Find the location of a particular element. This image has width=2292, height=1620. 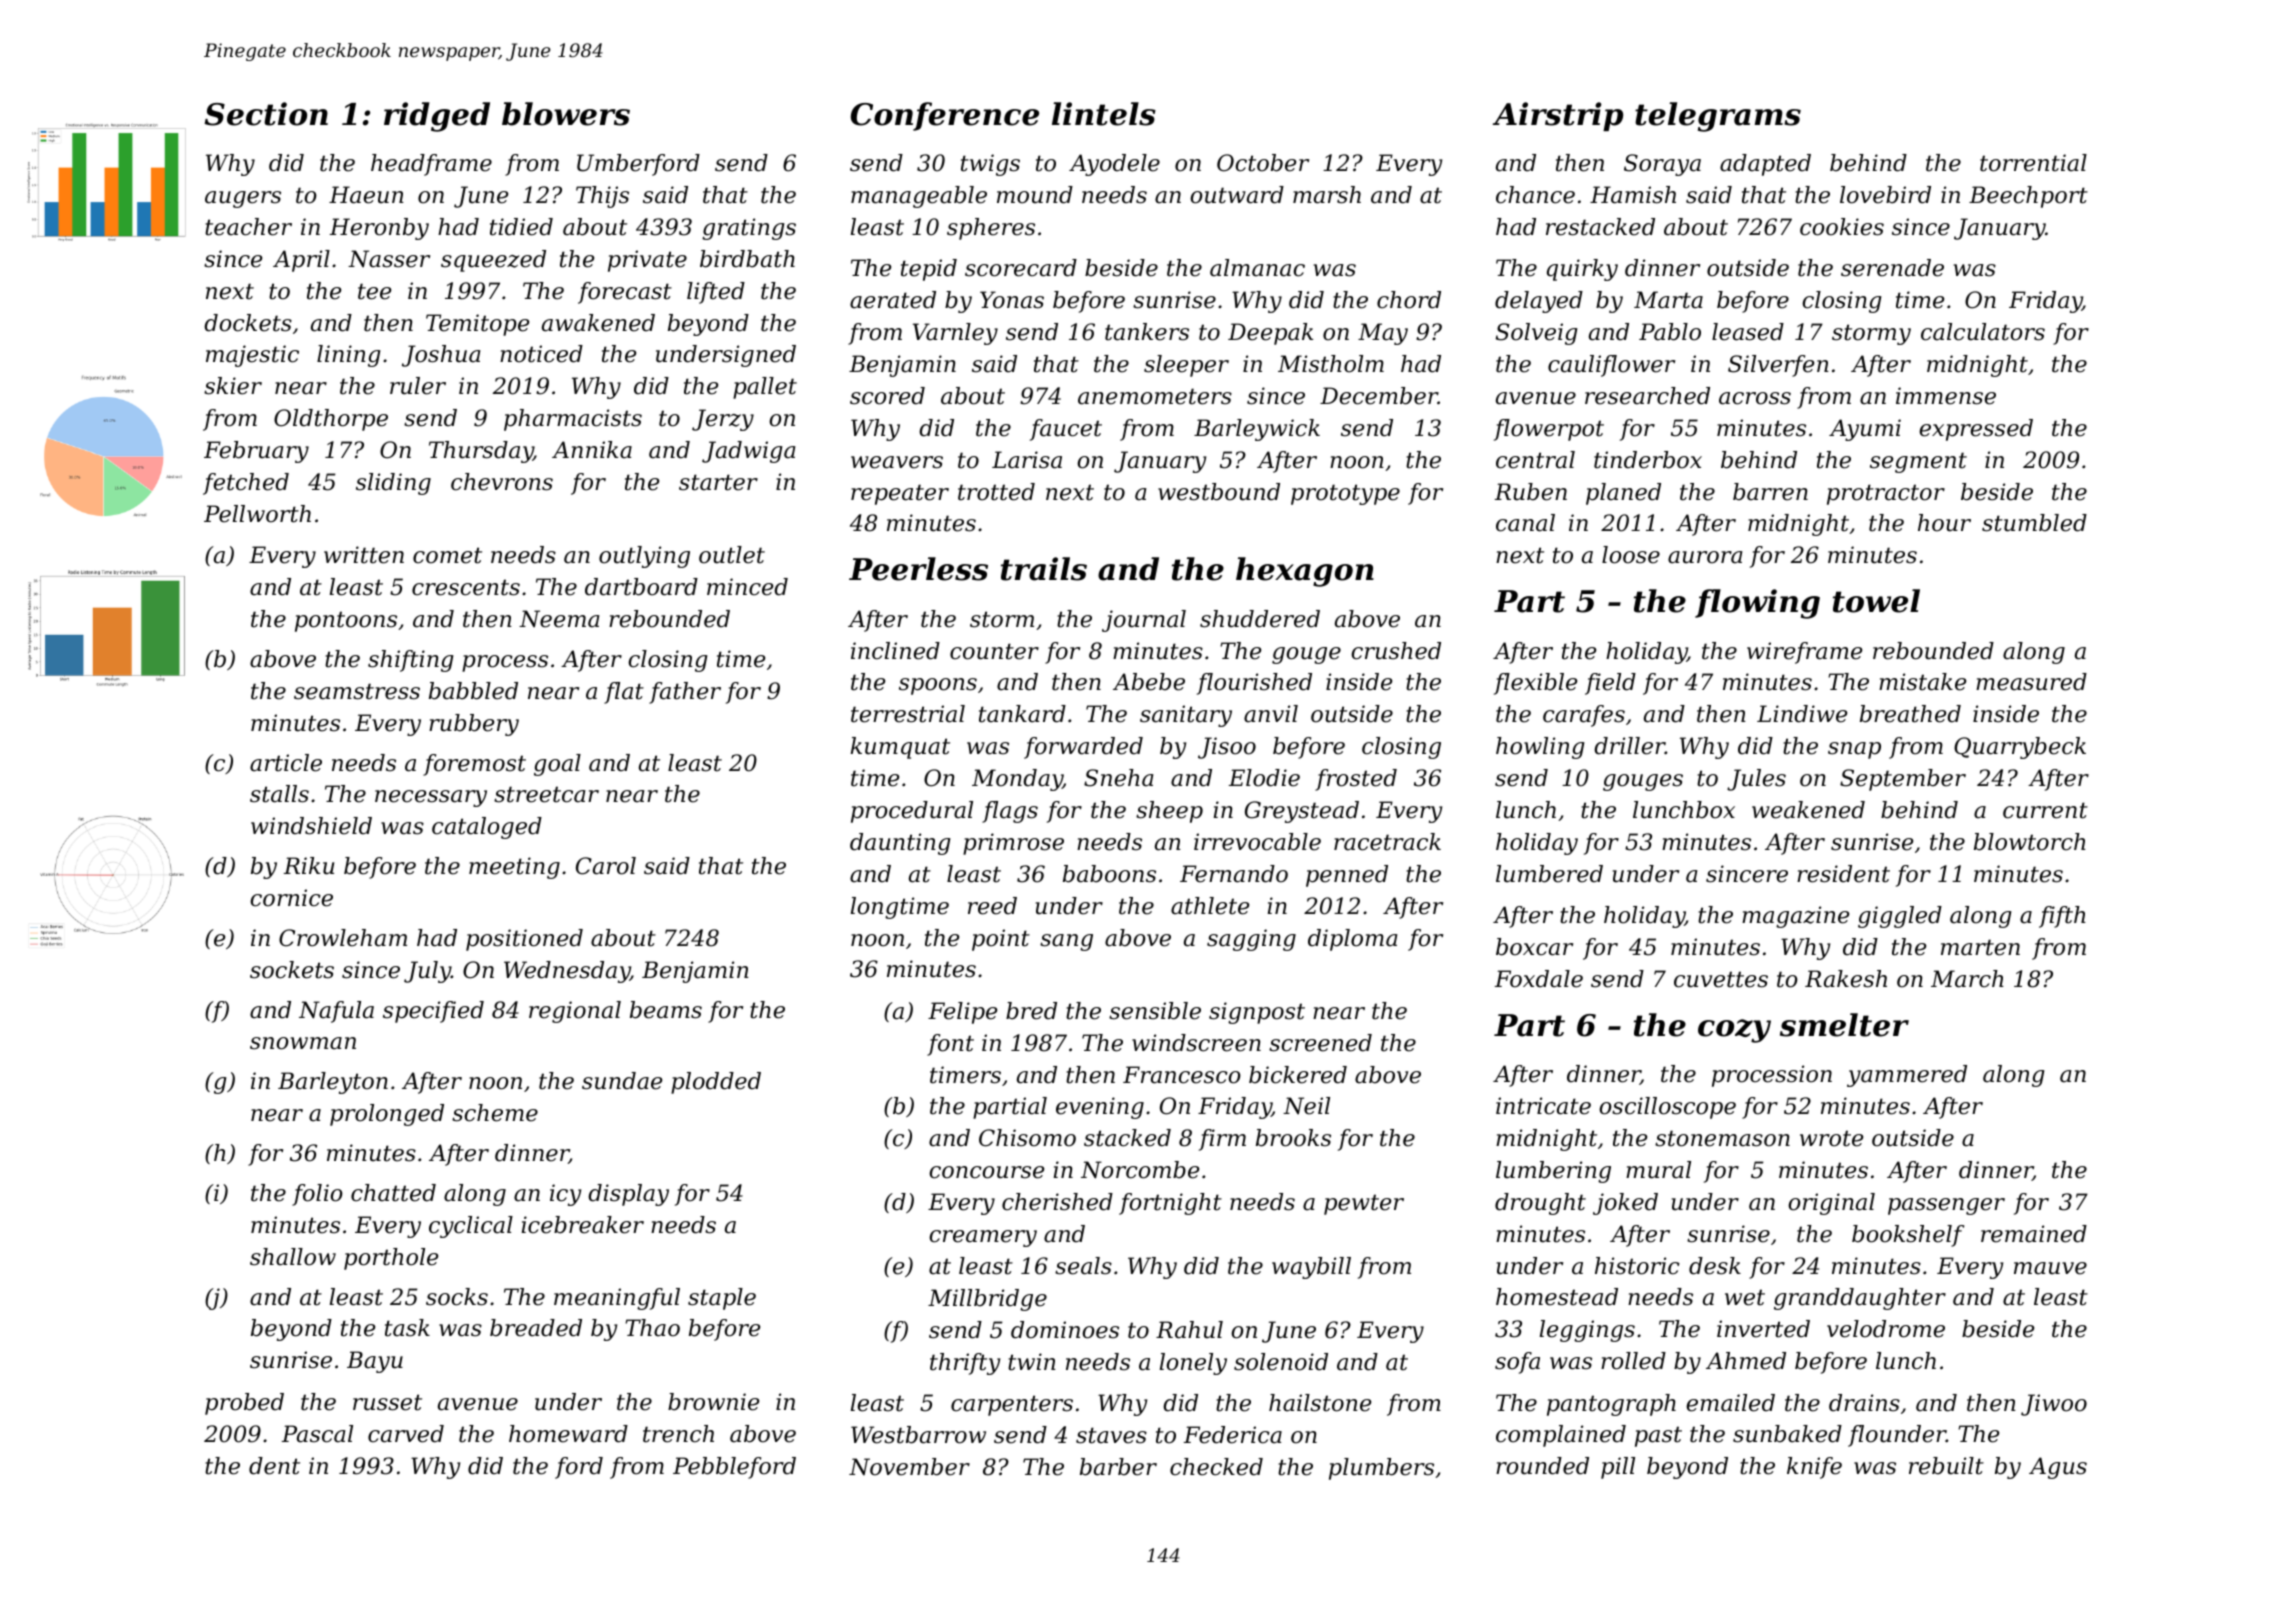

Neema is located at coordinates (559, 619).
